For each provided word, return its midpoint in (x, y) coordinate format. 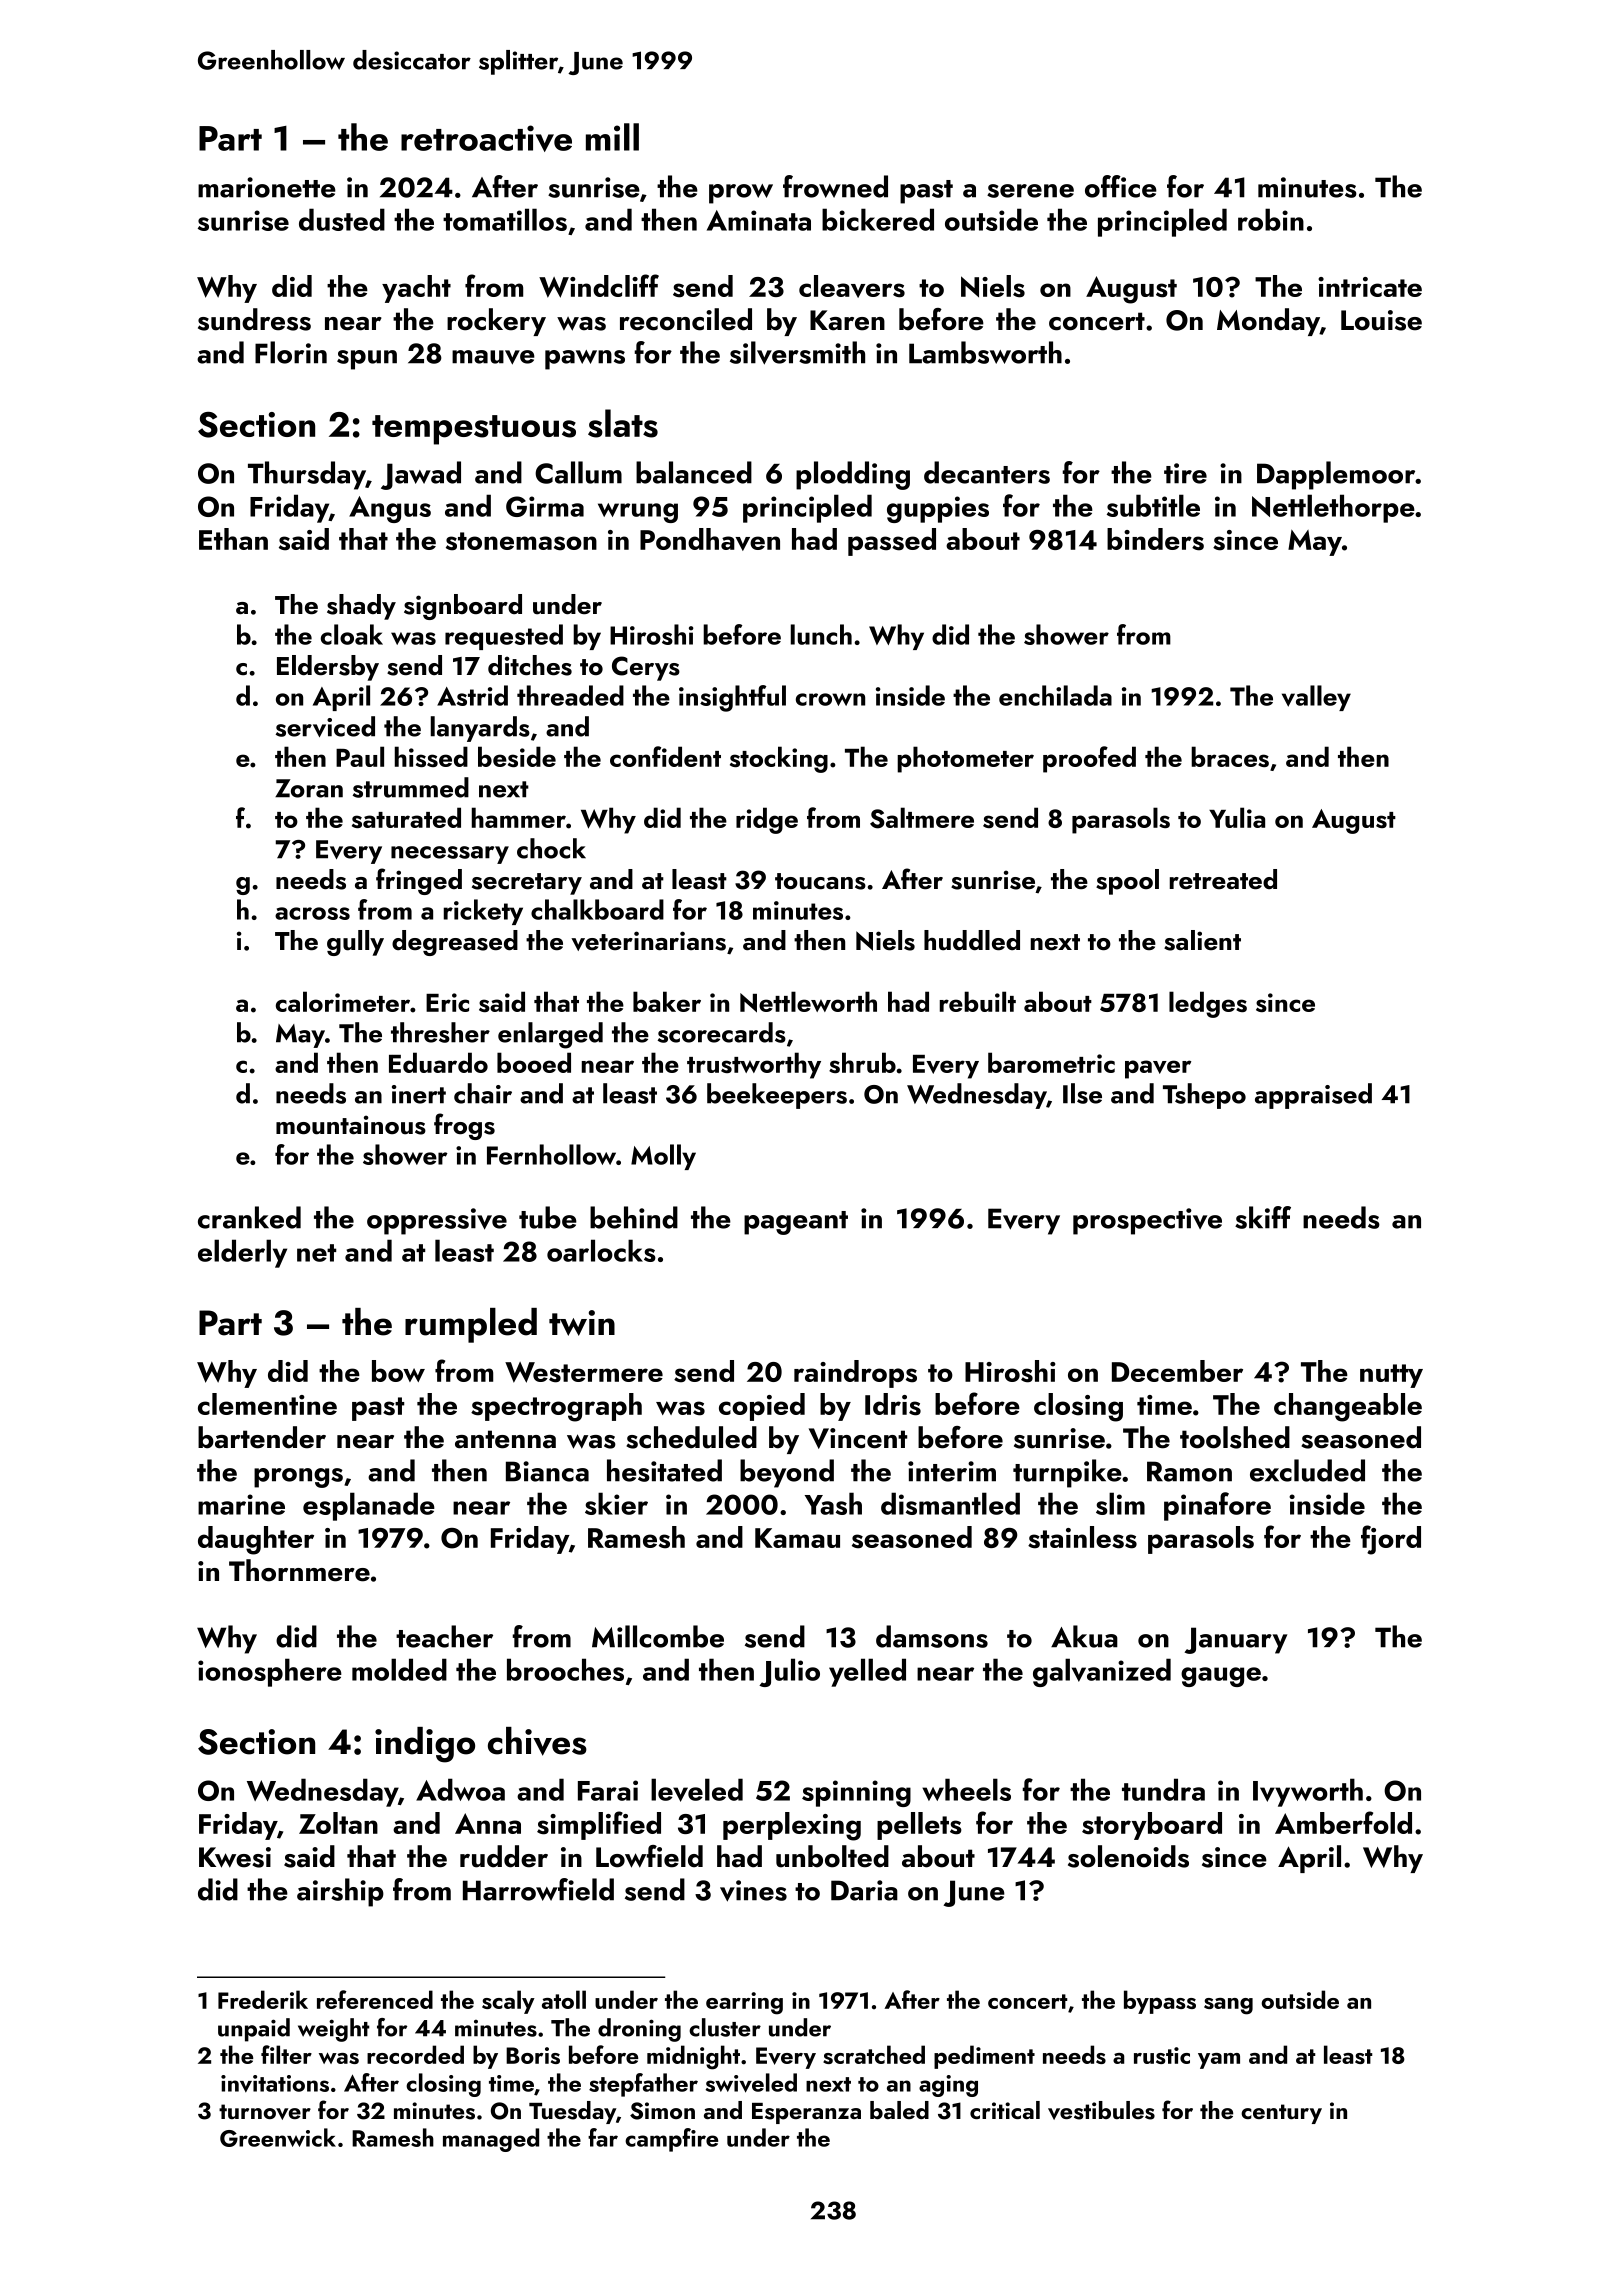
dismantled (950, 1503)
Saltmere (922, 818)
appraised (1313, 1096)
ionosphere (270, 1672)
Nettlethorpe (1333, 508)
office (1121, 186)
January (1235, 1640)
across (312, 913)
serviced (325, 726)
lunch (821, 634)
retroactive (486, 138)
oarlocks (601, 1250)
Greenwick (278, 2137)
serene (1030, 191)
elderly (242, 1253)
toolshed (1235, 1437)
